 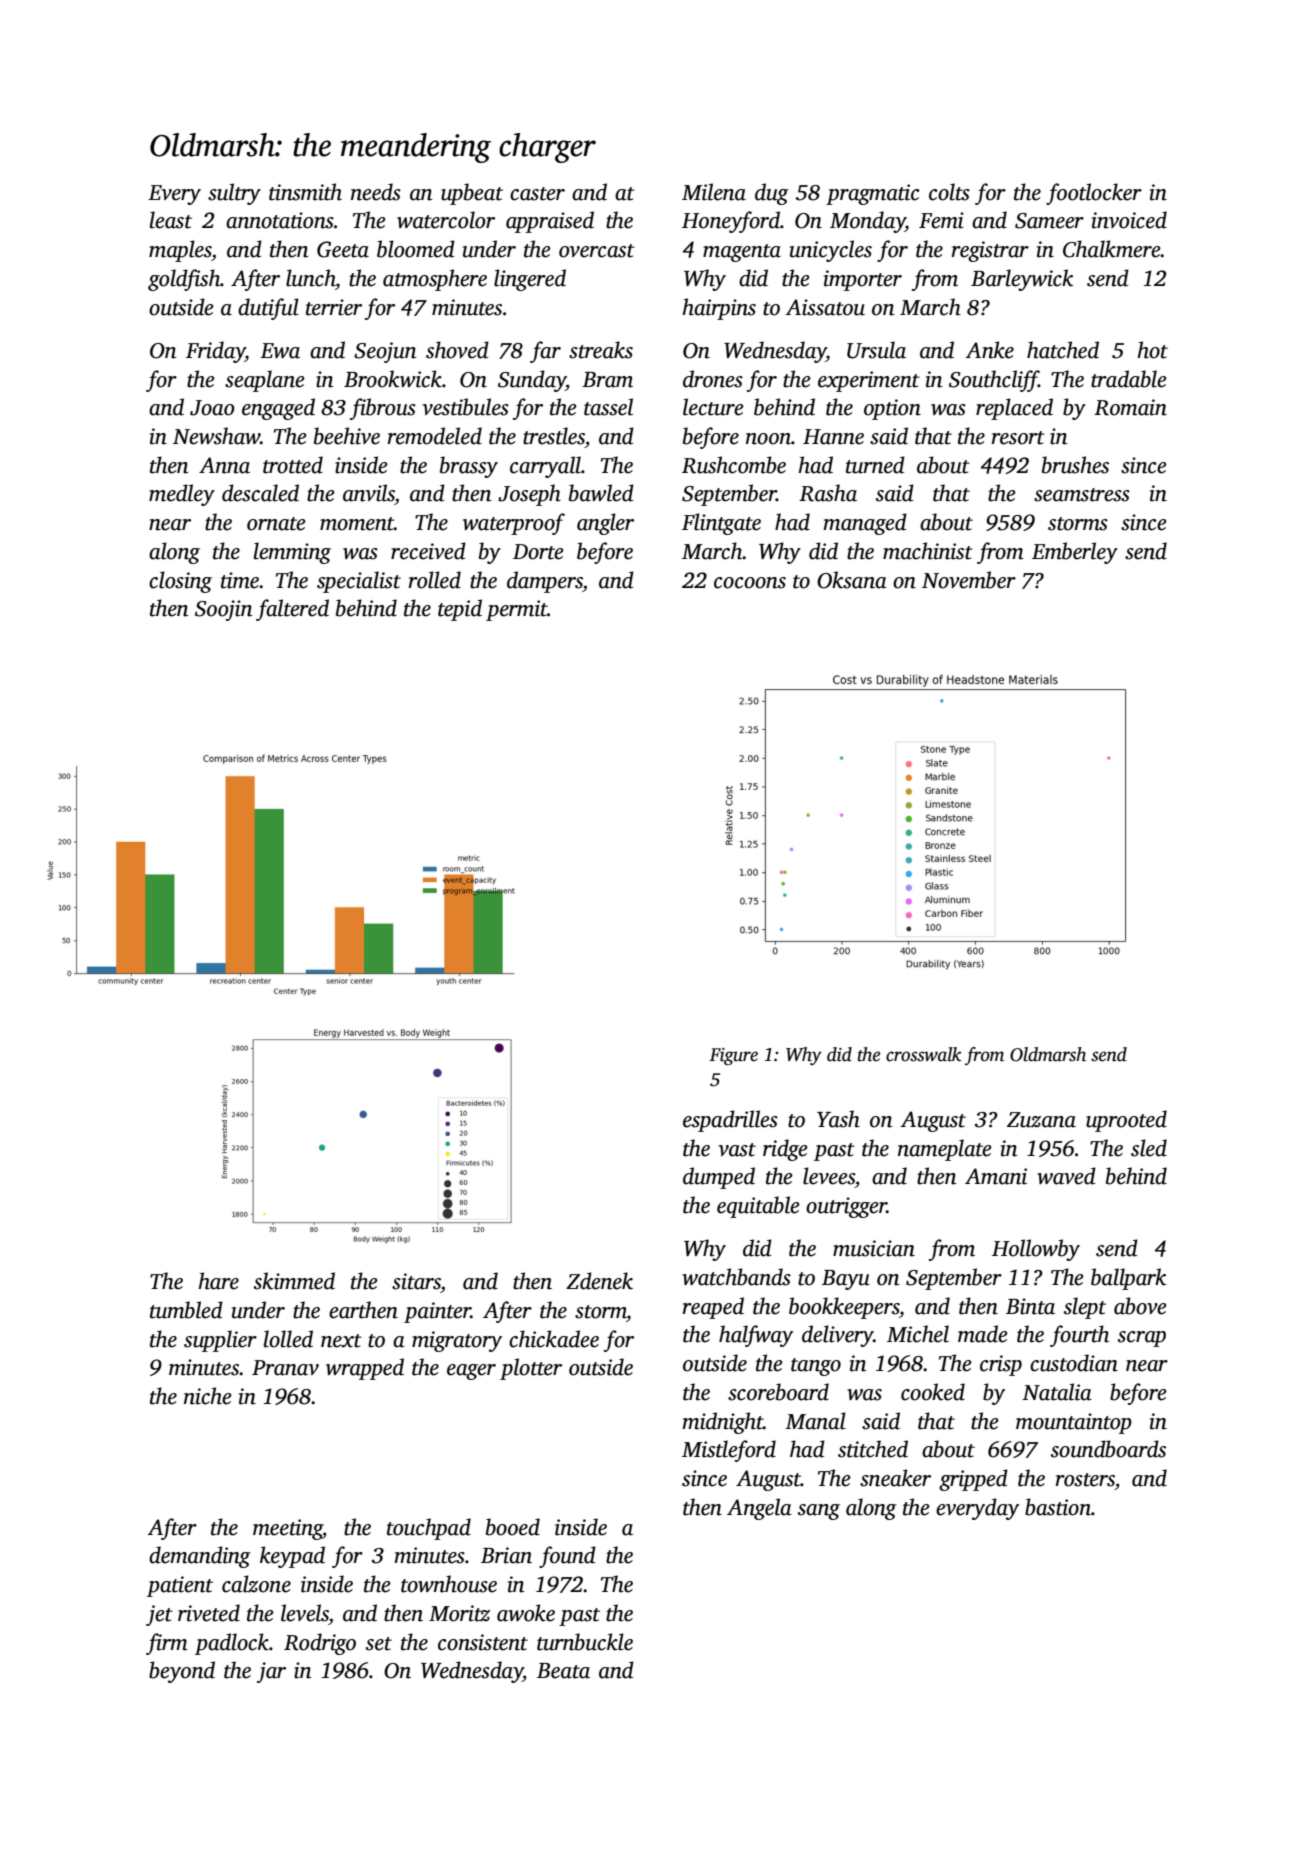 I want to click on hare, so click(x=218, y=1281).
